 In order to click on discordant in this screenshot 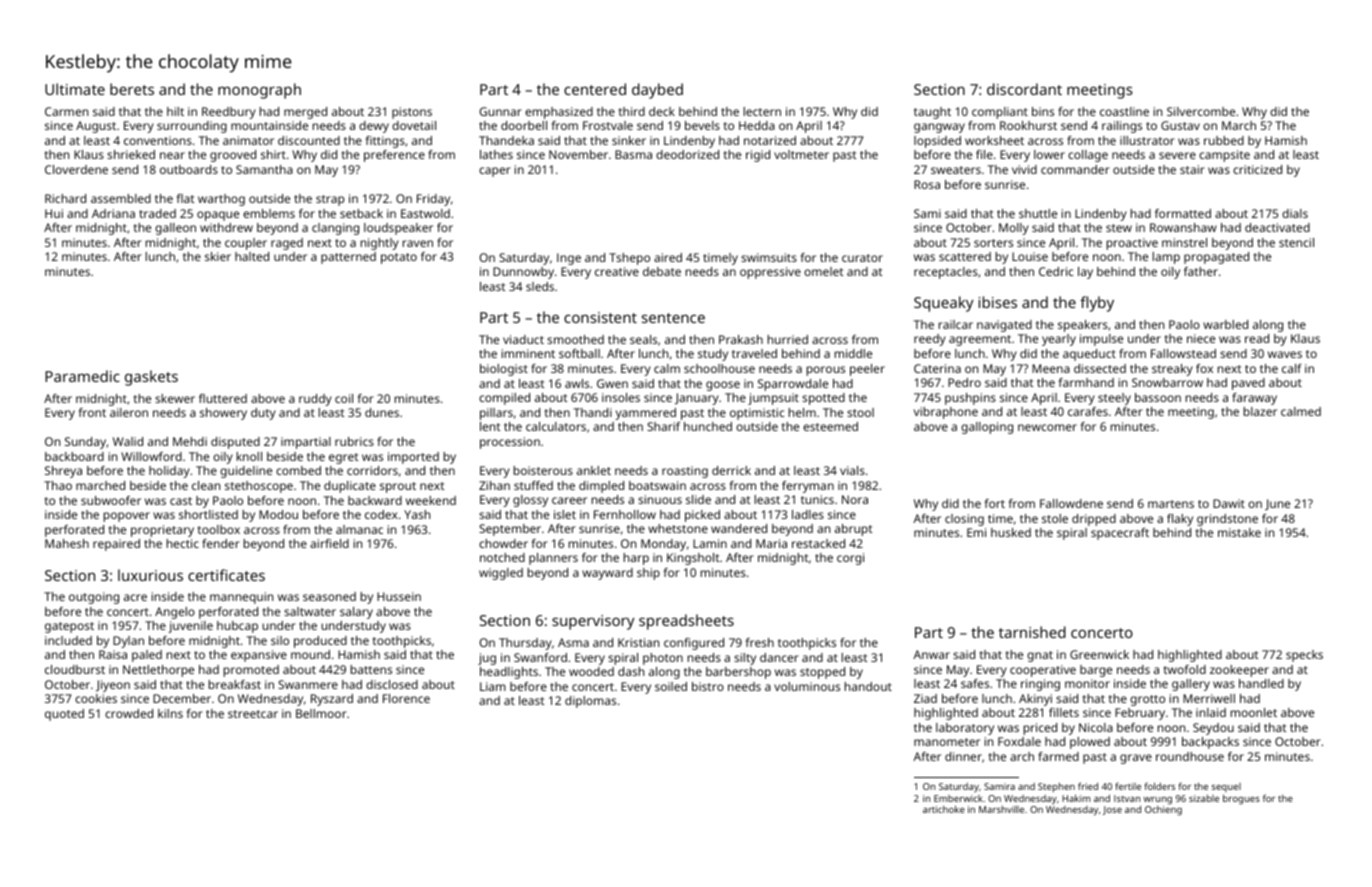, I will do `click(1024, 89)`.
